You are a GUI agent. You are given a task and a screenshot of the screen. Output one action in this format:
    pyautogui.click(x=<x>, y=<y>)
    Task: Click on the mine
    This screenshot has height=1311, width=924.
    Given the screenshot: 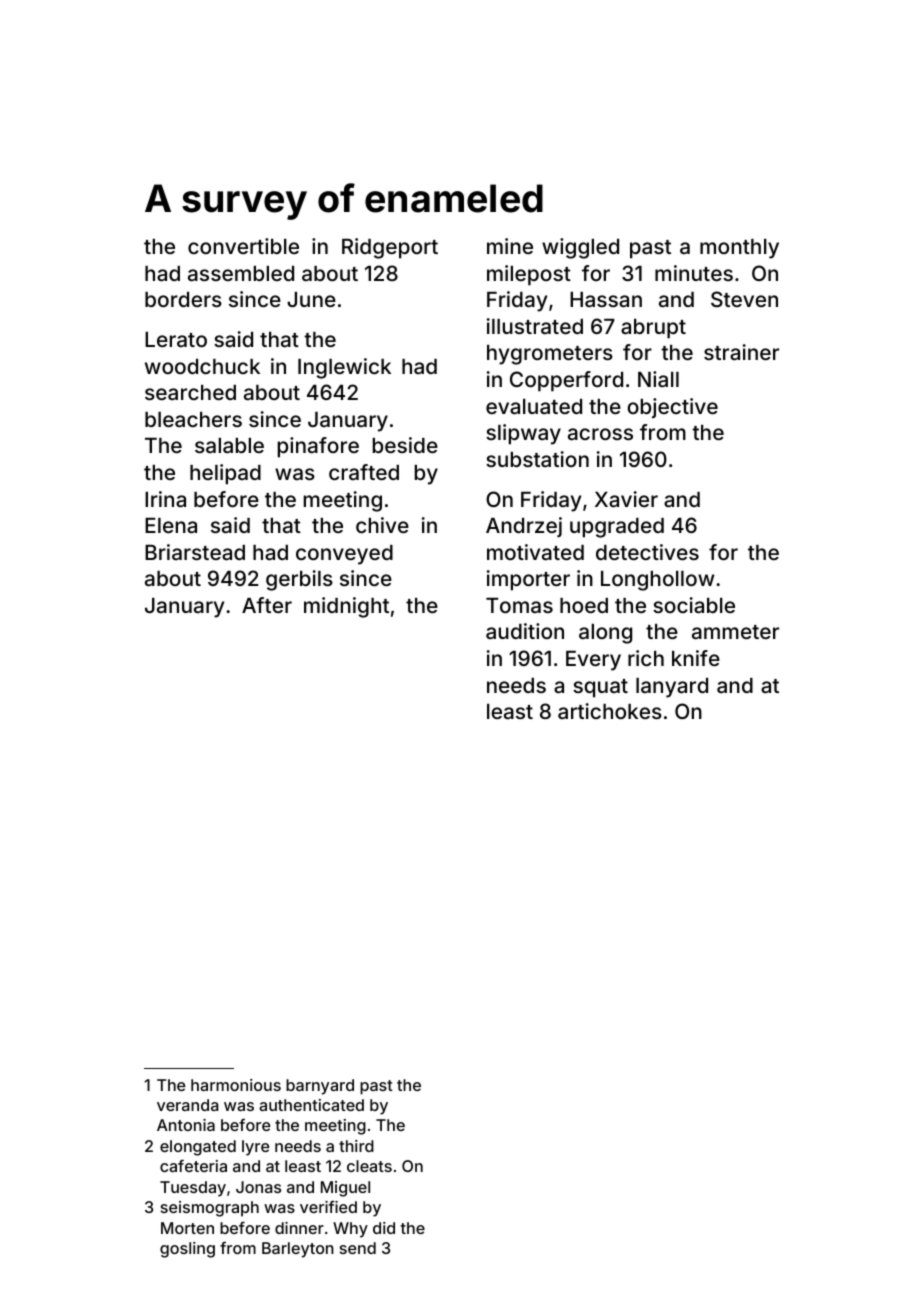 What is the action you would take?
    pyautogui.click(x=510, y=246)
